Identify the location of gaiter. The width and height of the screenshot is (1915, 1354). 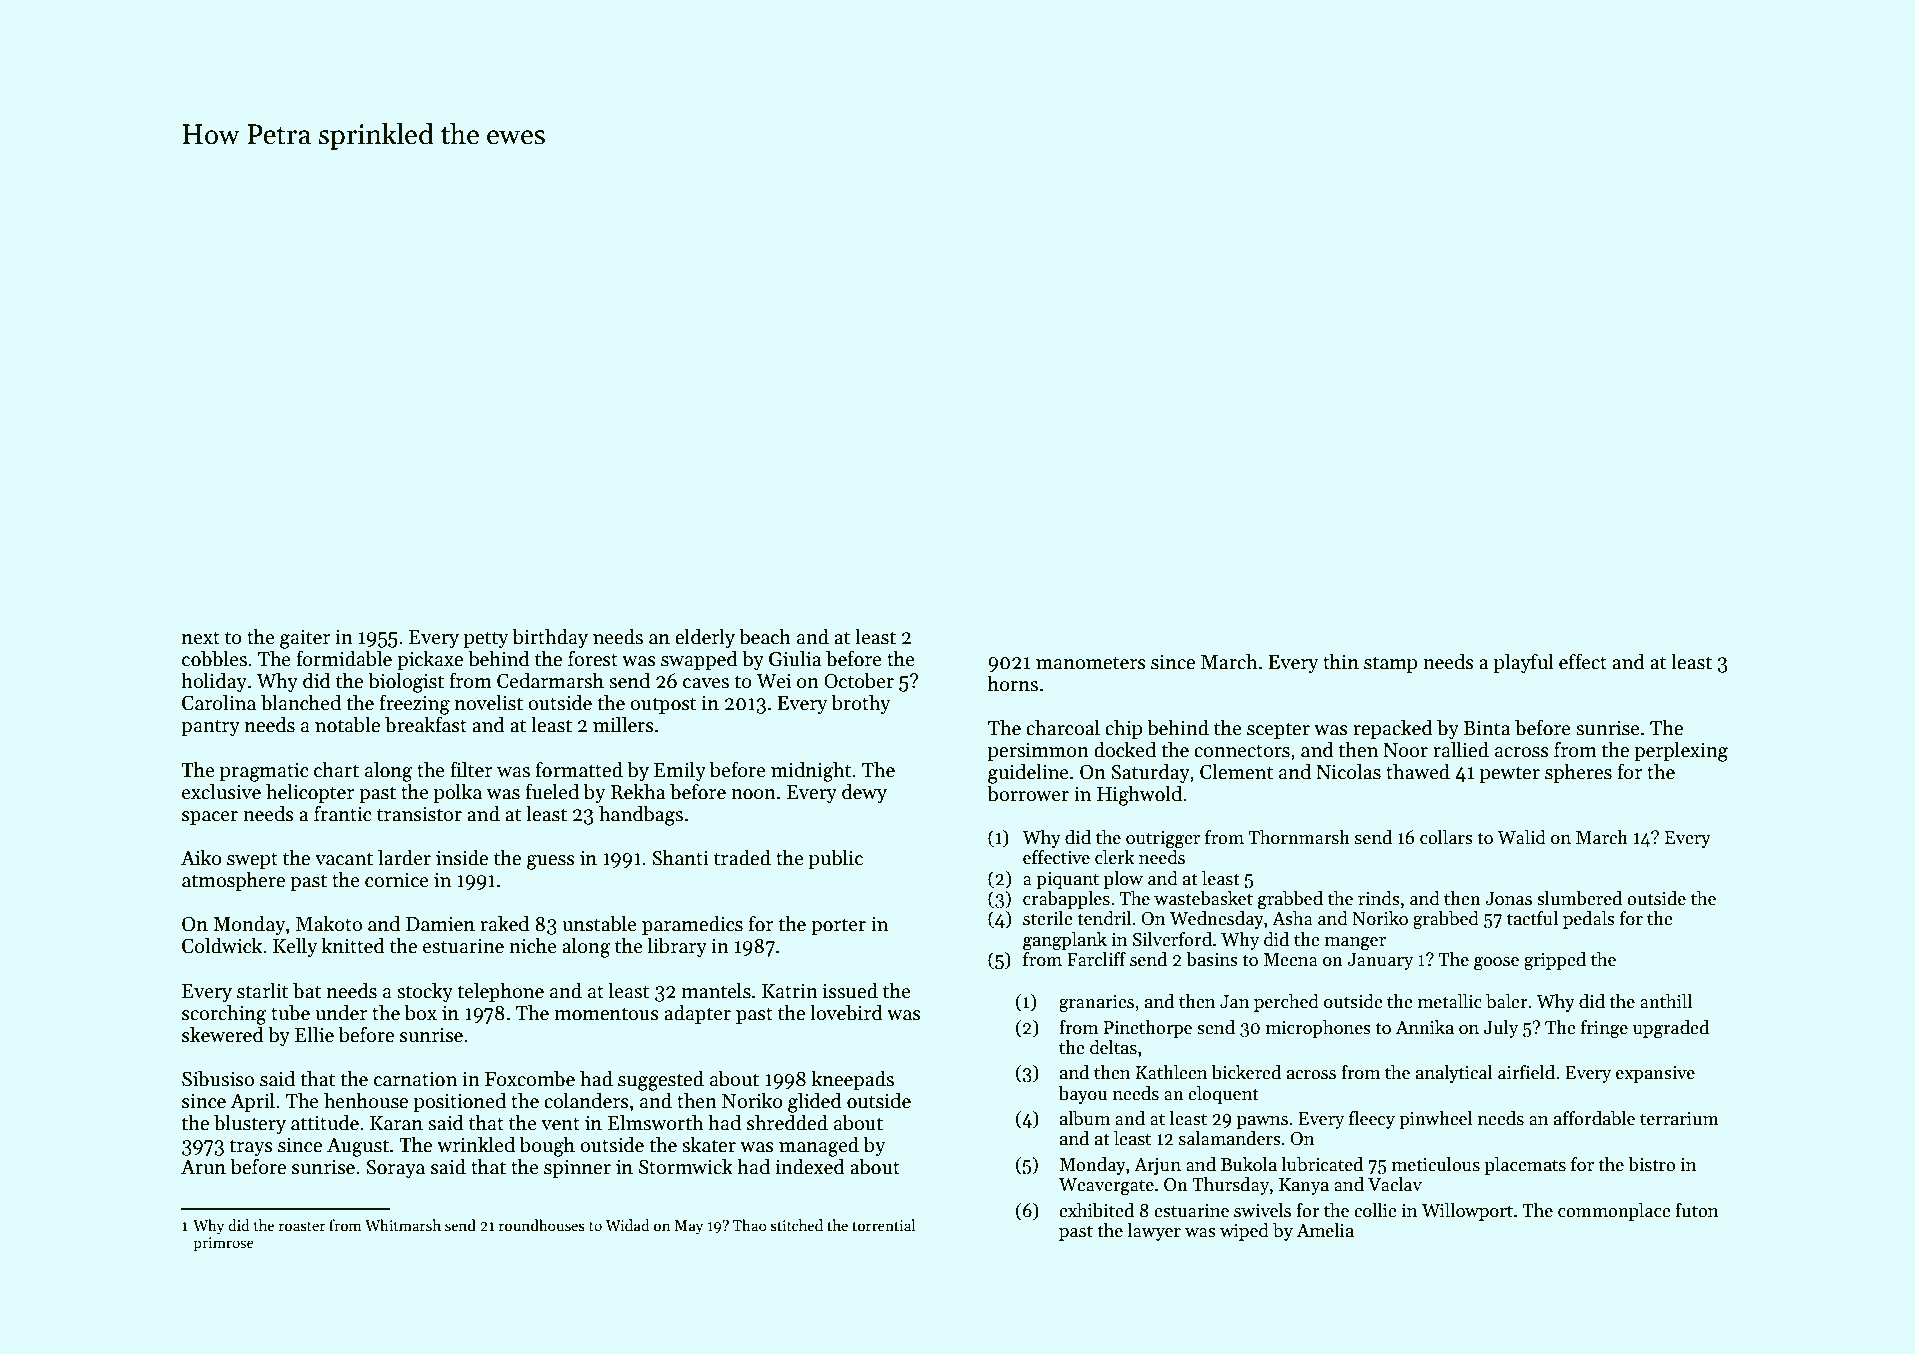
(305, 639).
